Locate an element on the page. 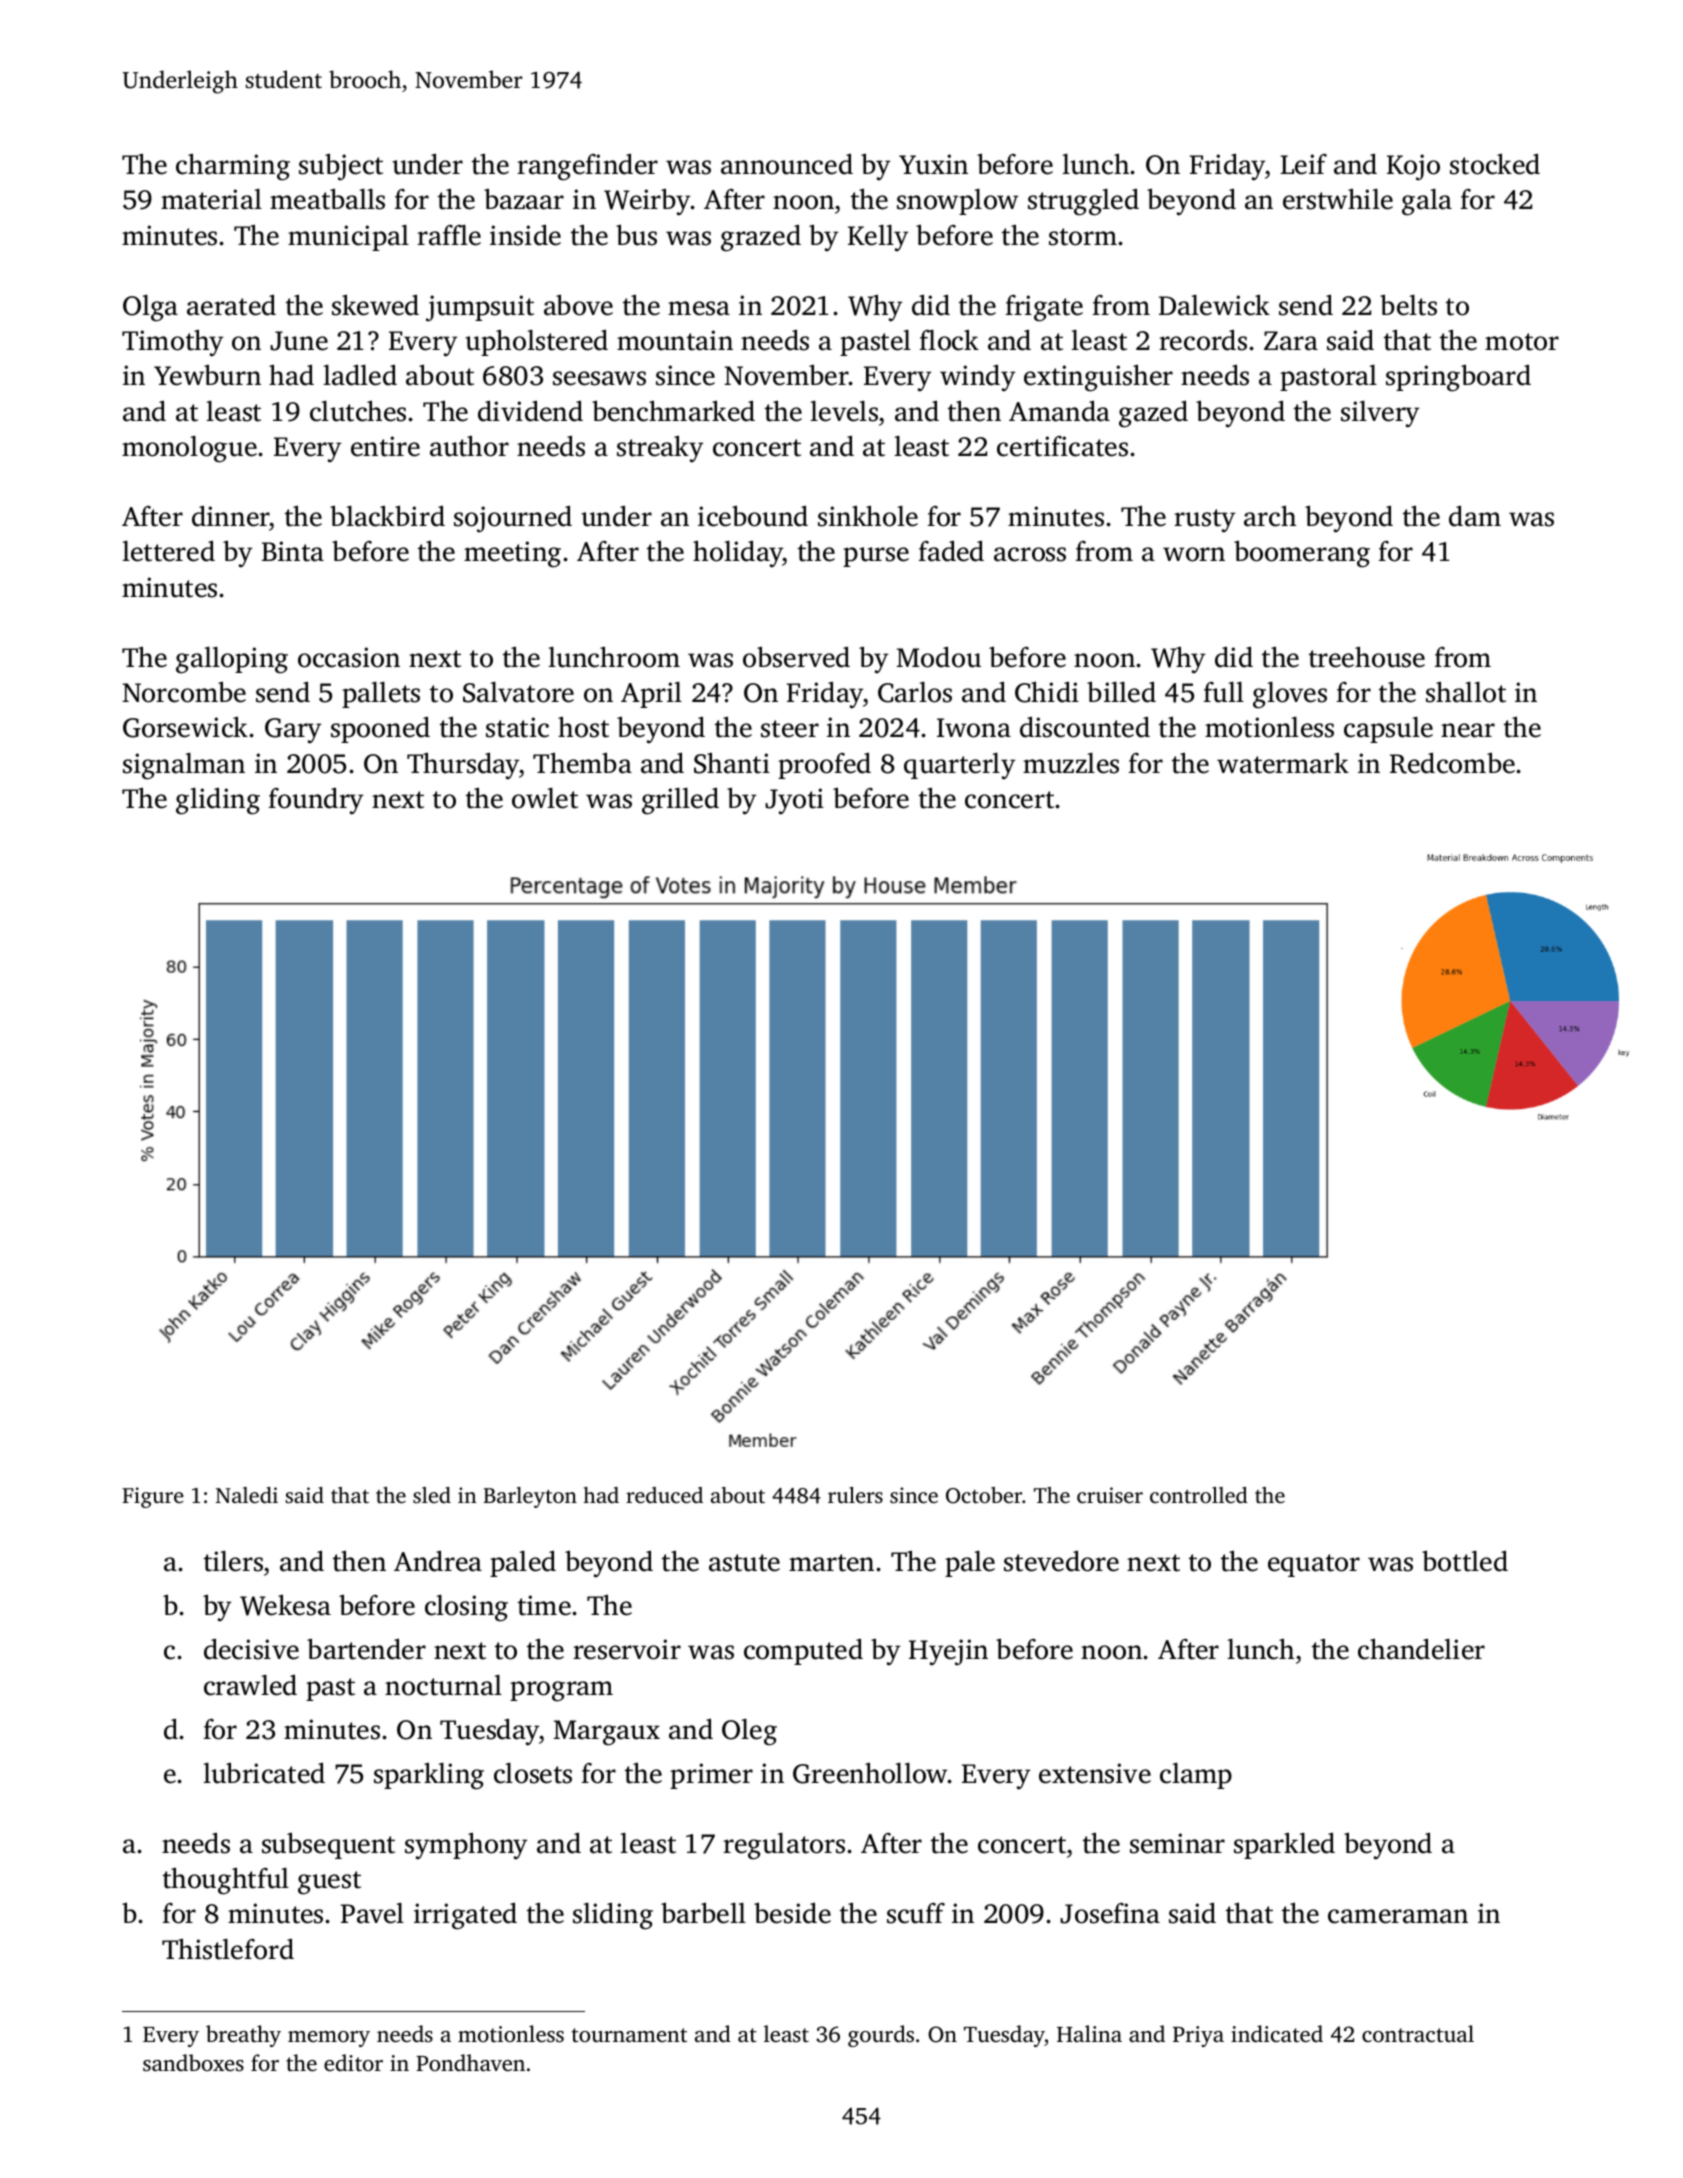 The height and width of the page is (2178, 1683). upholstered is located at coordinates (536, 342).
